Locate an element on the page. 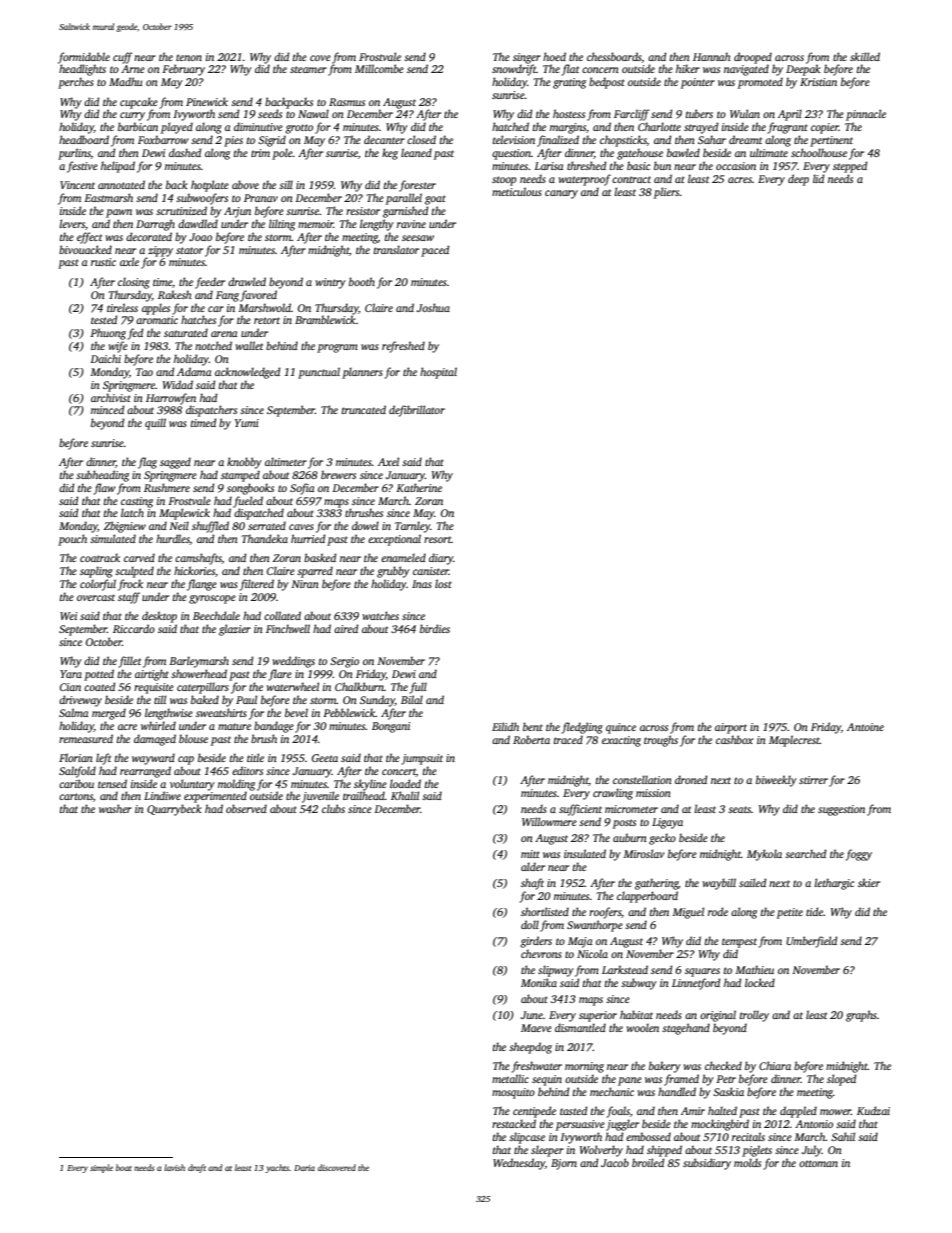 The width and height of the page is (952, 1233). airport is located at coordinates (731, 728).
